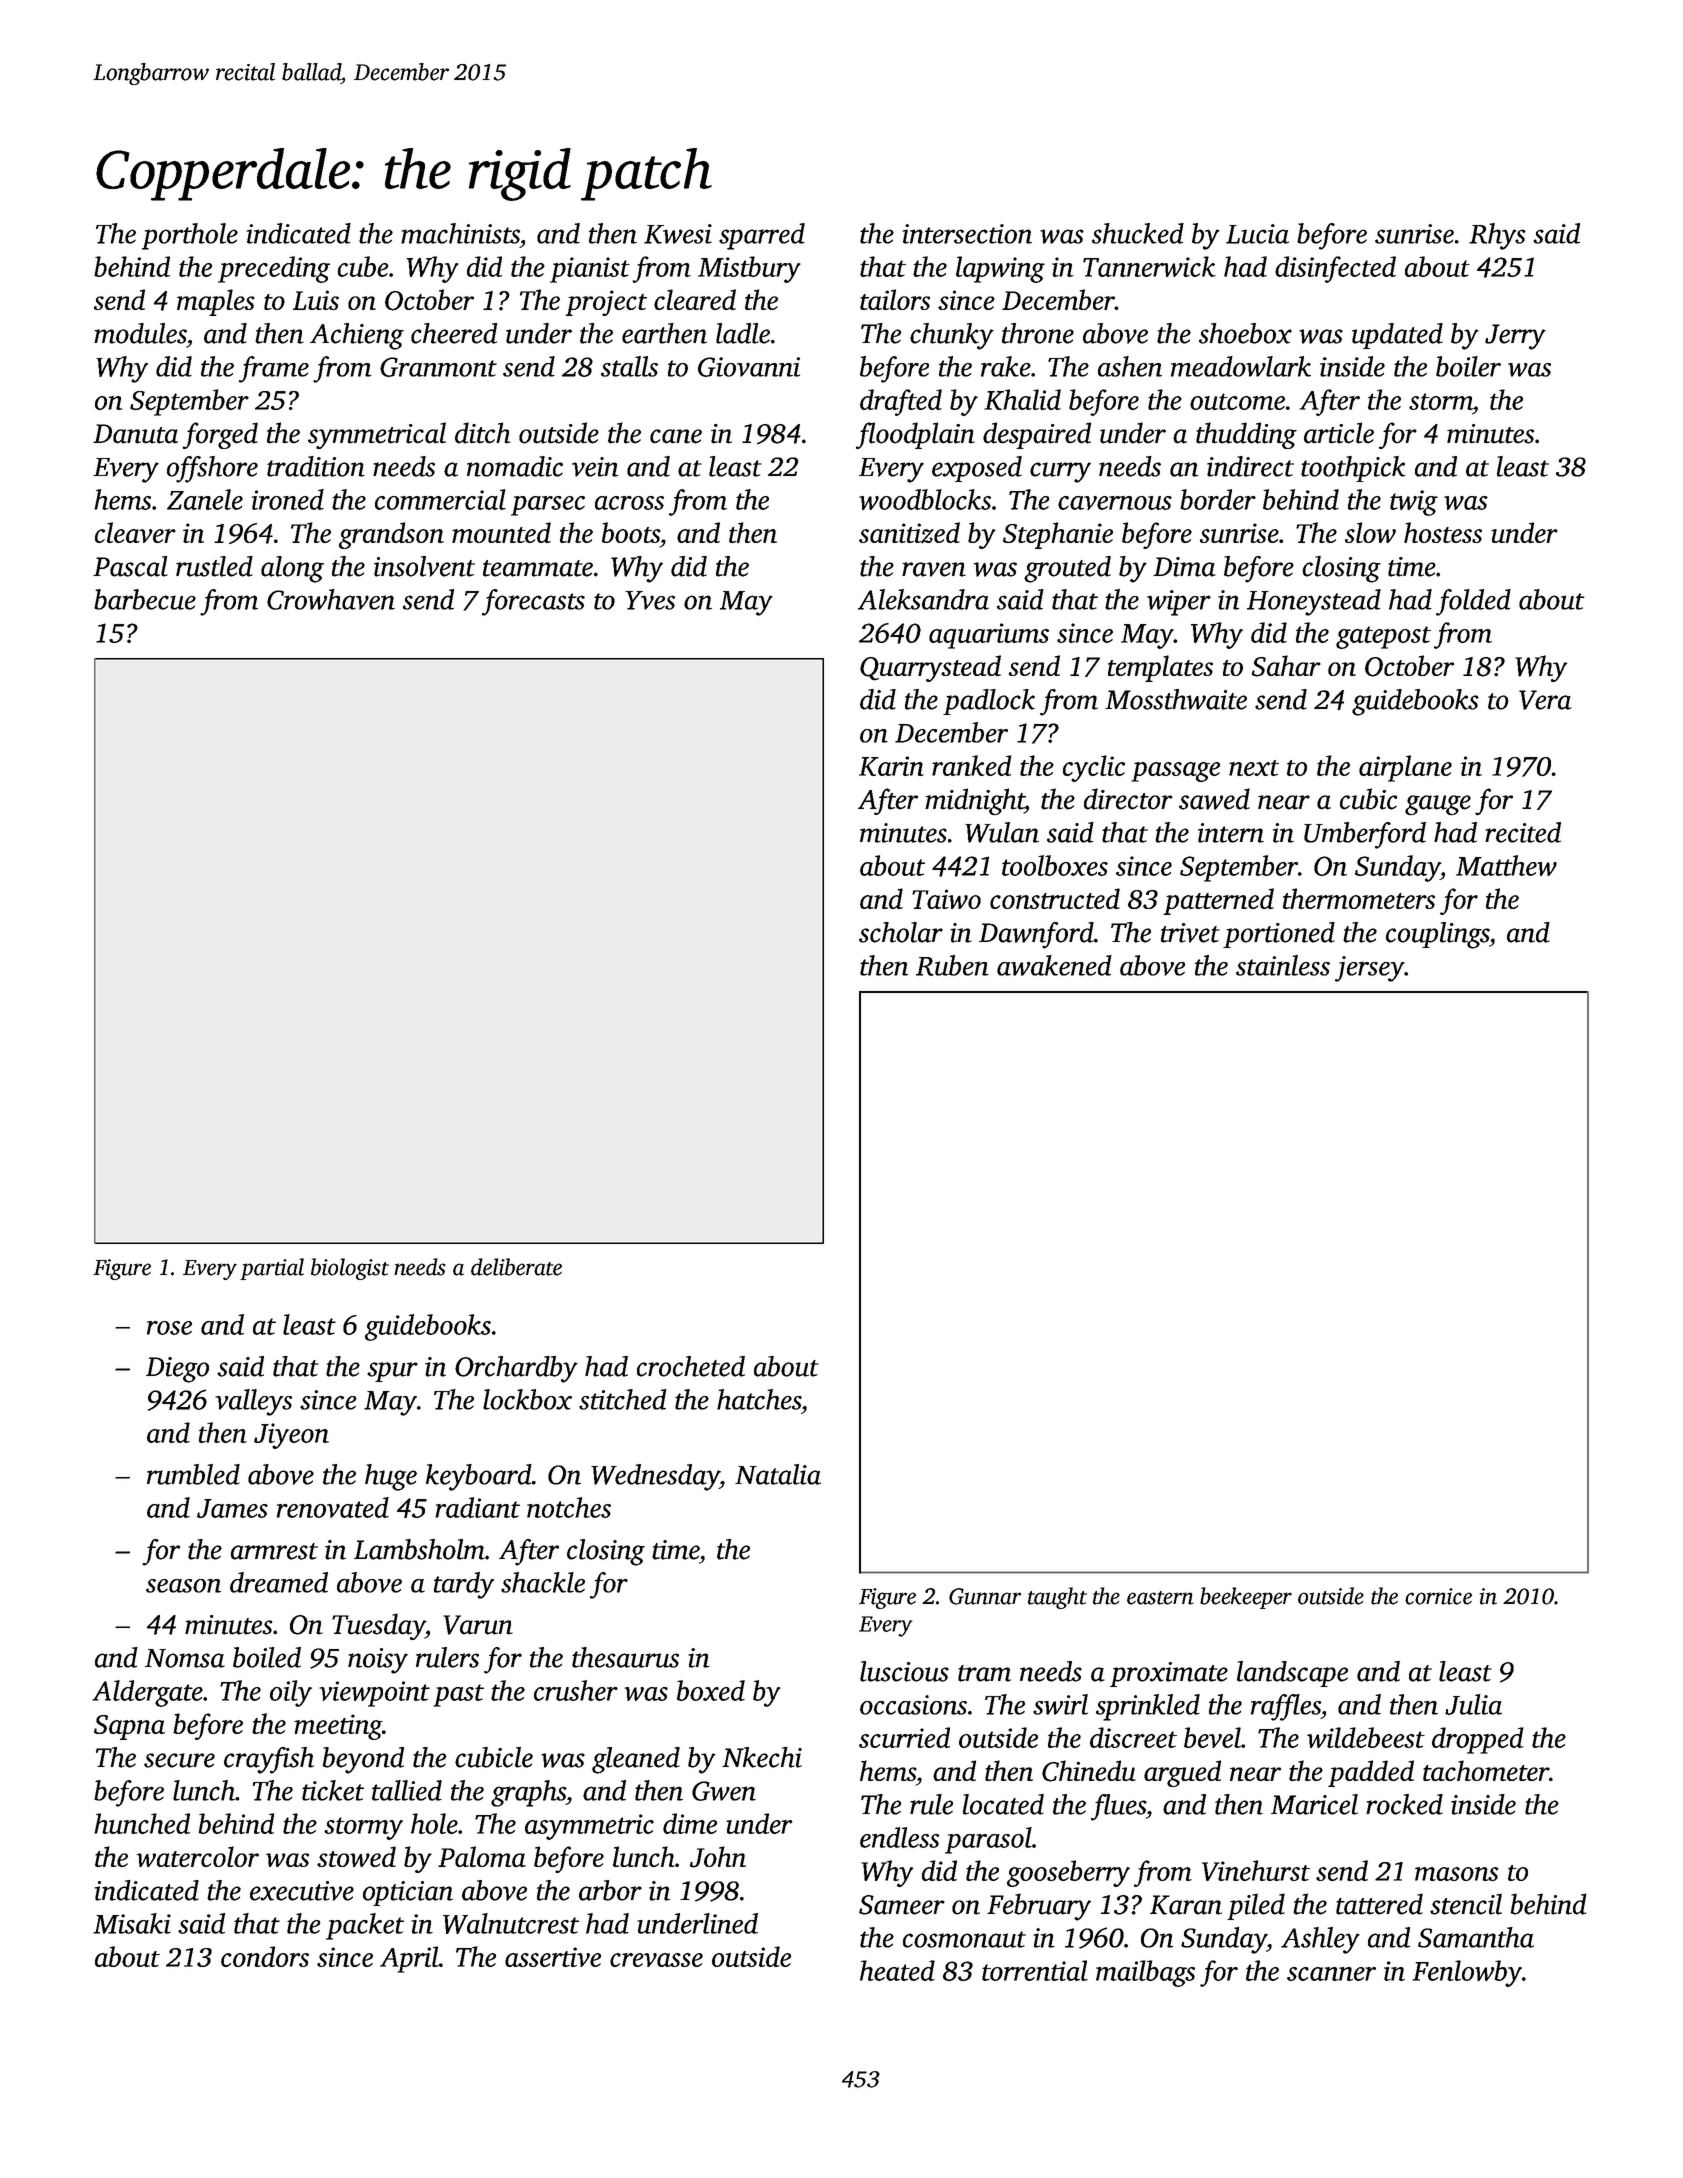  Describe the element at coordinates (142, 1823) in the image. I see `hunched` at that location.
